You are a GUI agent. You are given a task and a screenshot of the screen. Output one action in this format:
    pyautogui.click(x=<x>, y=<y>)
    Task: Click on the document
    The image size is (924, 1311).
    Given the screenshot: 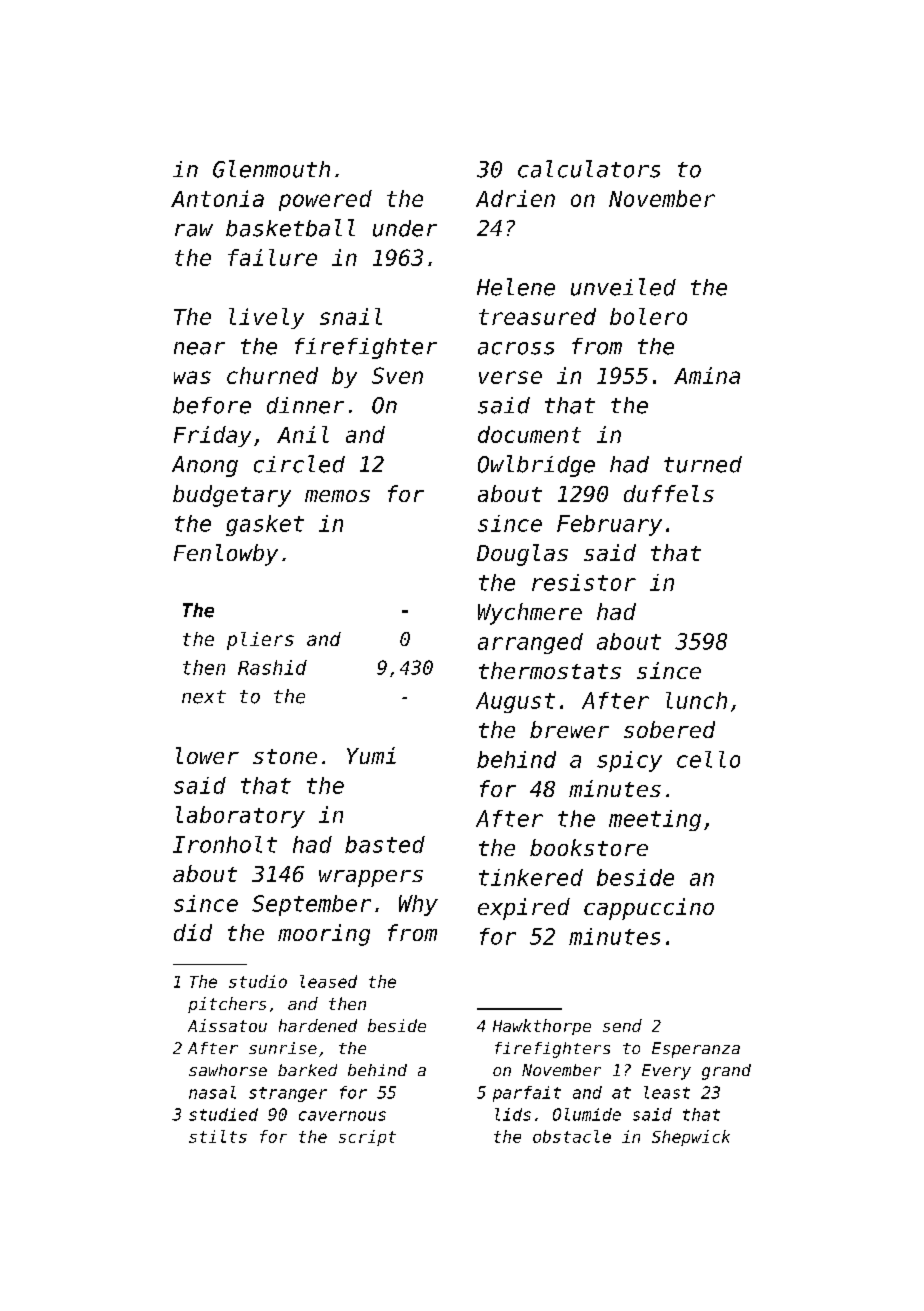 What is the action you would take?
    pyautogui.click(x=529, y=434)
